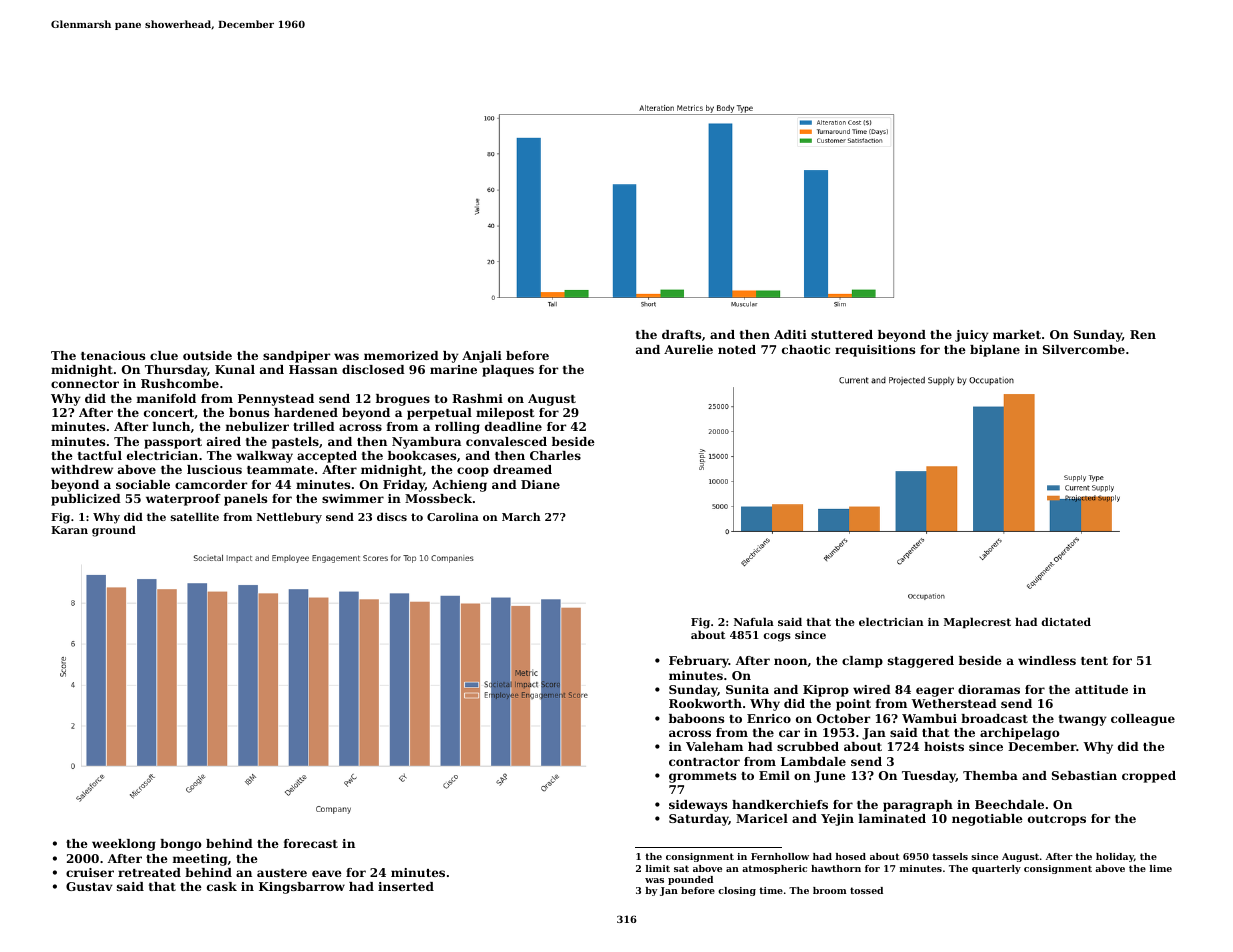 The height and width of the page is (952, 1233). I want to click on Silvercombe, so click(1084, 349).
